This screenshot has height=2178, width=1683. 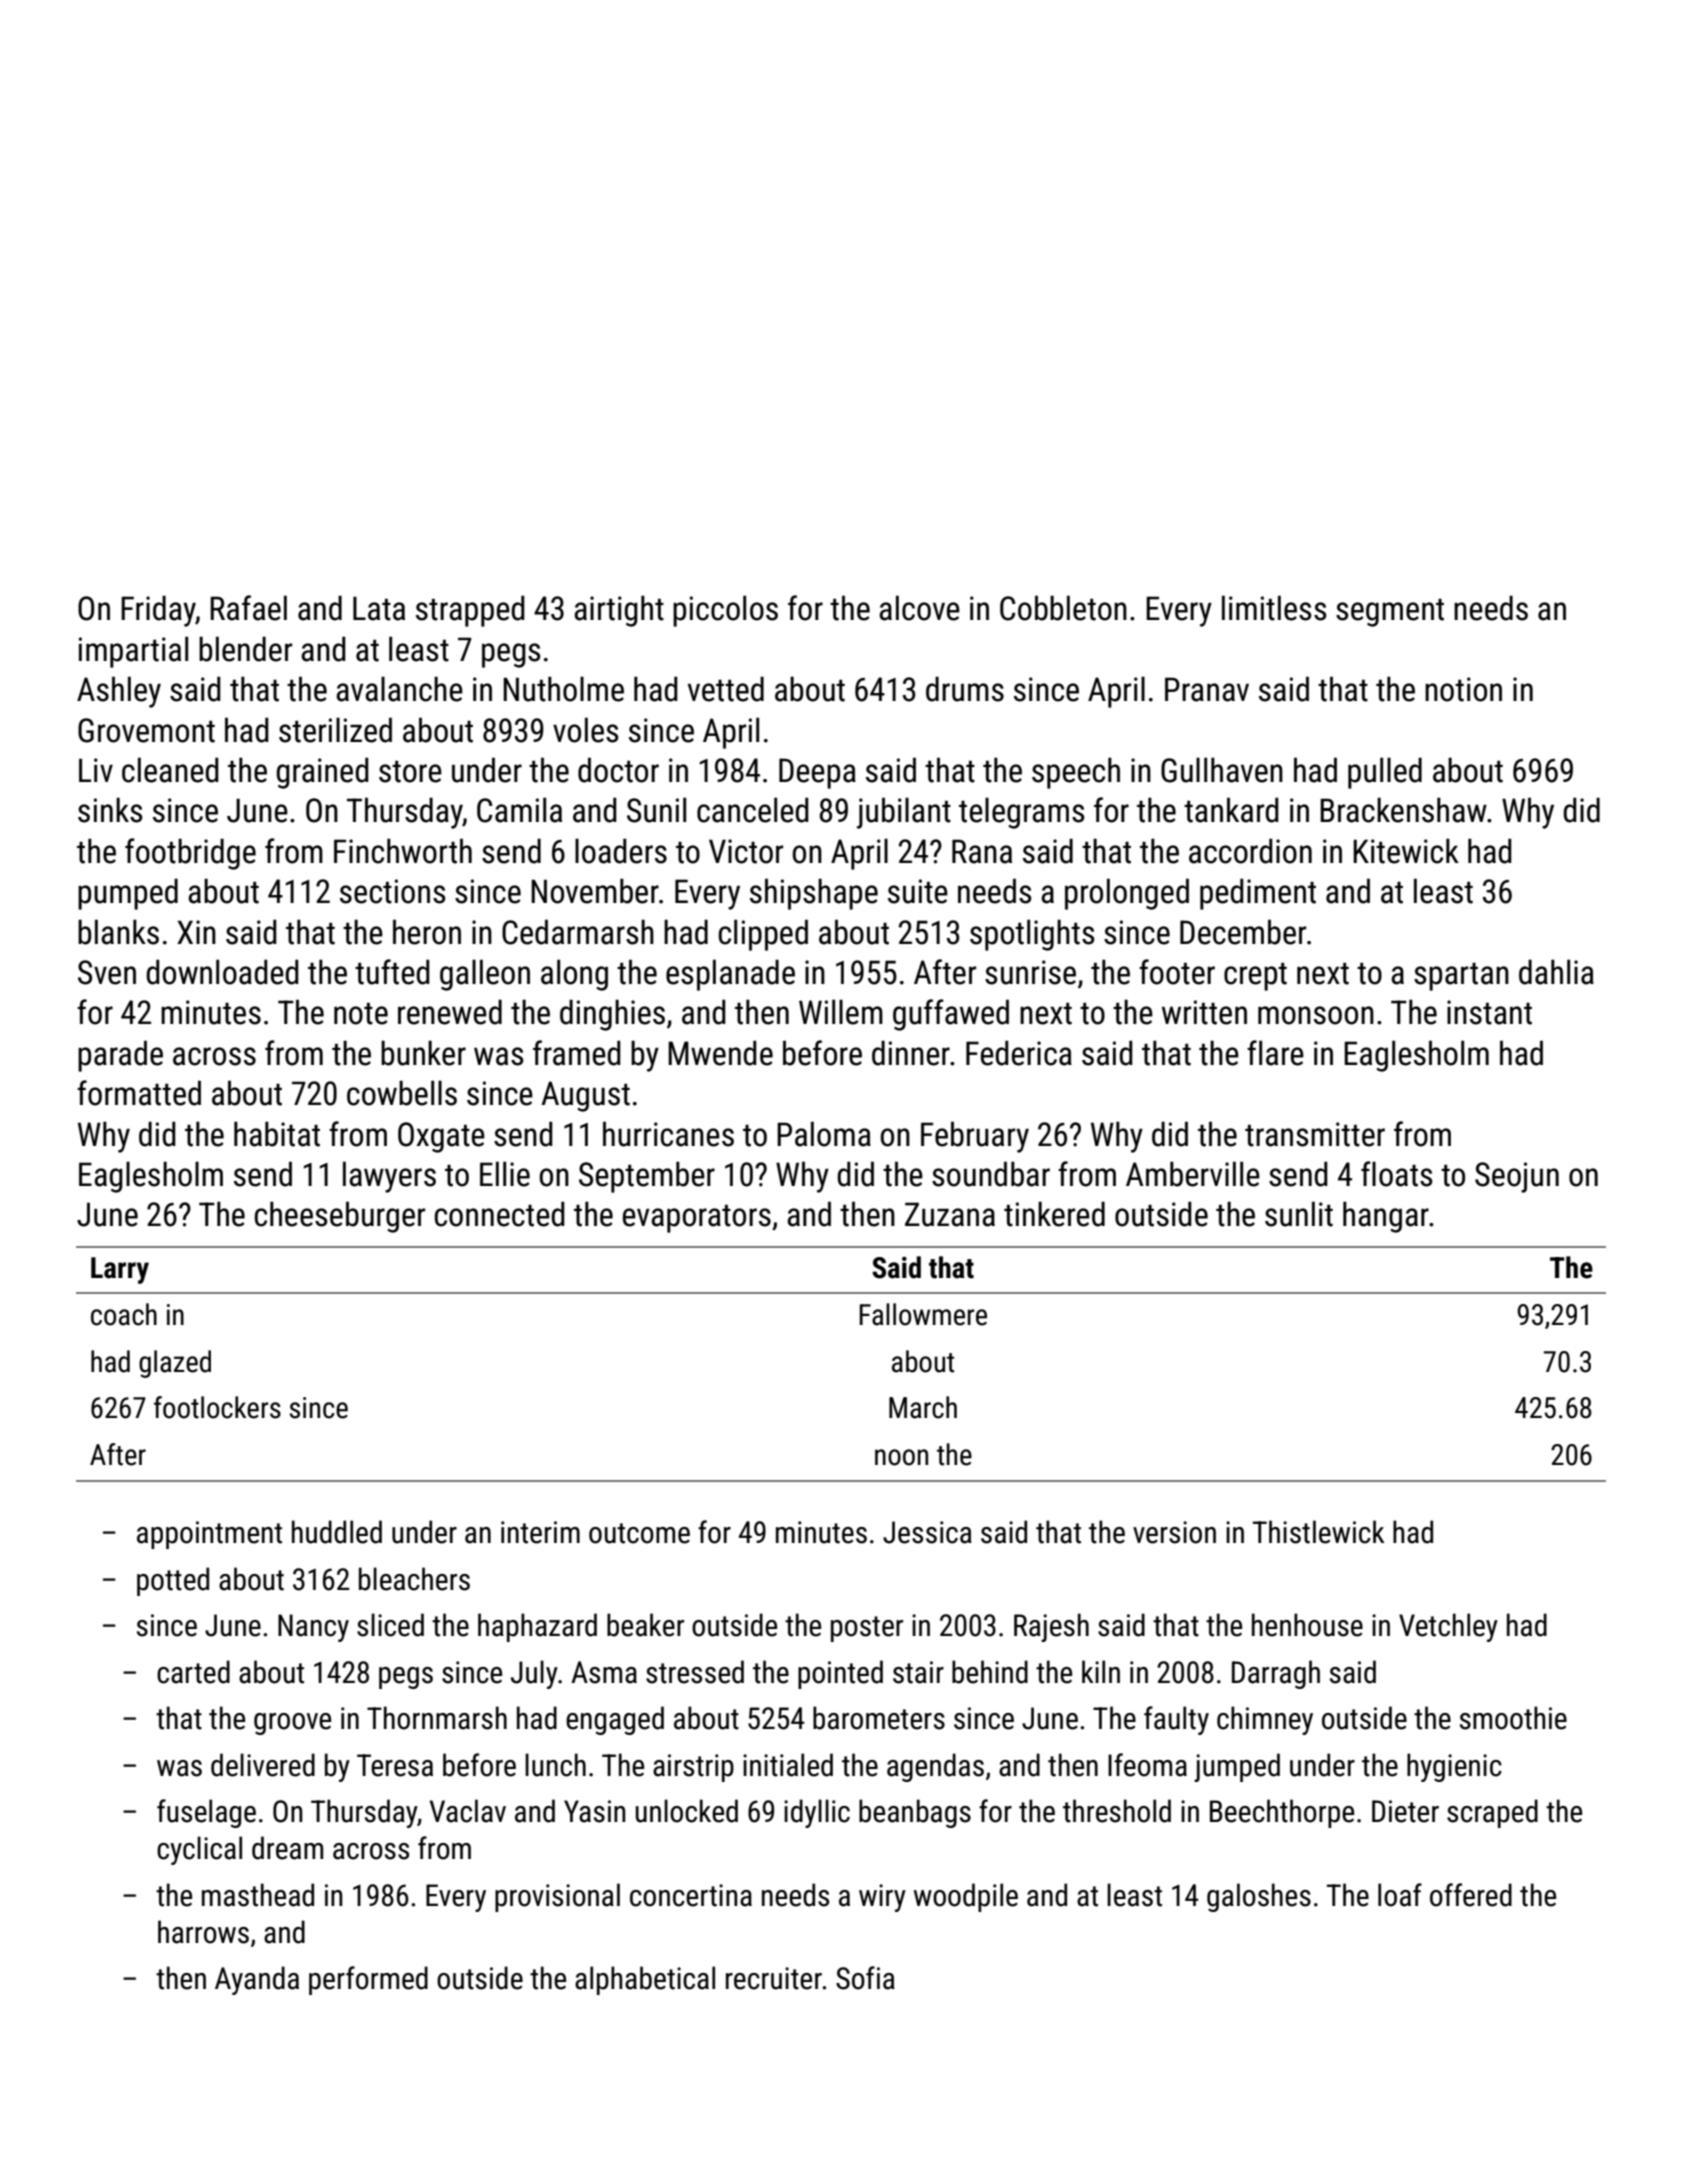 I want to click on potted, so click(x=173, y=1581).
